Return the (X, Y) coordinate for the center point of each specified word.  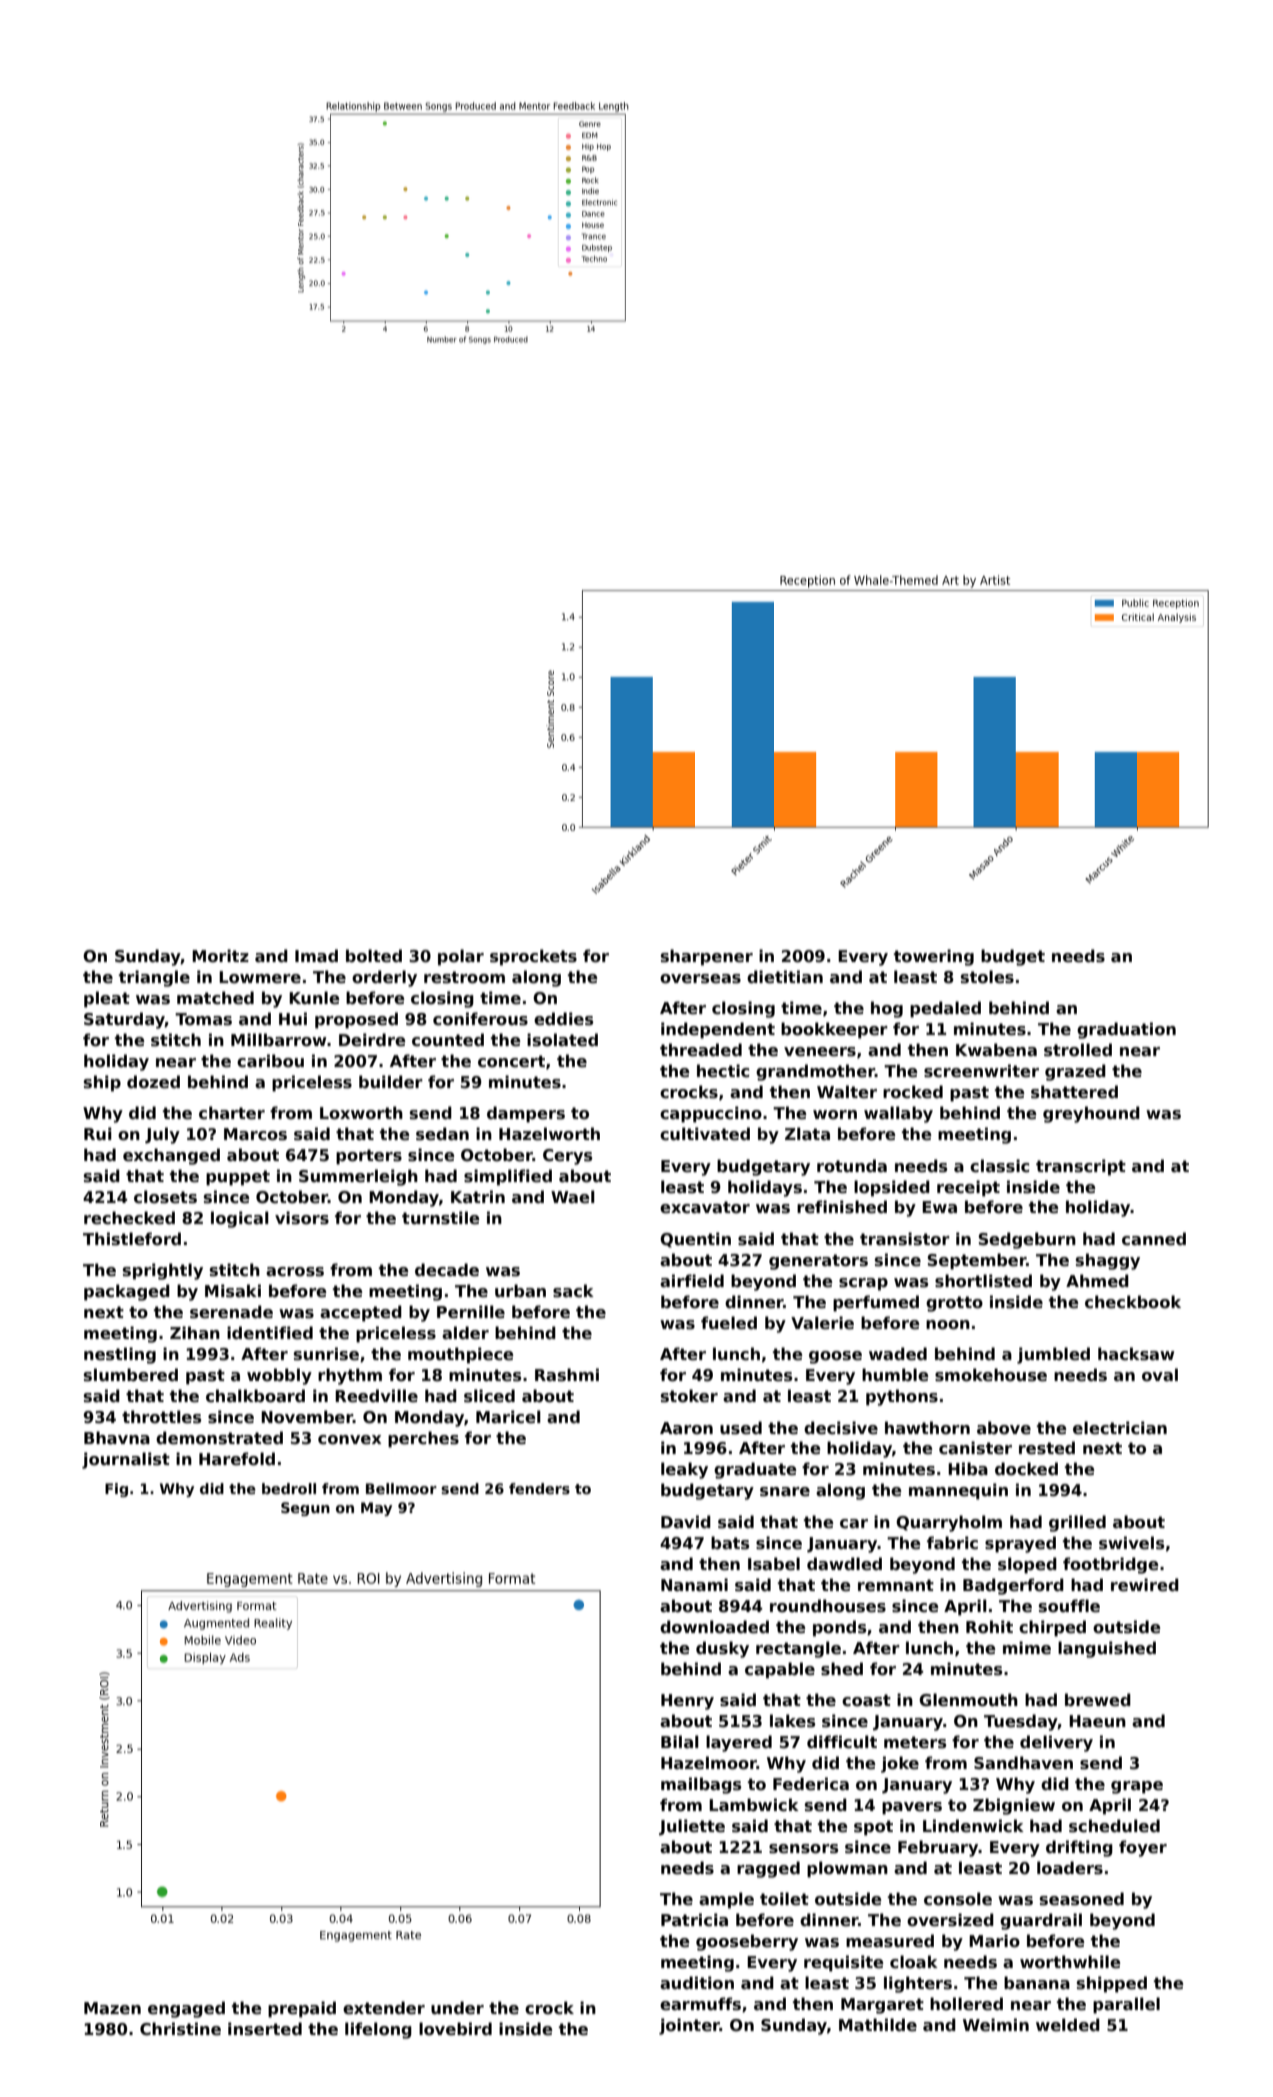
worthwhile (1070, 1962)
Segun (305, 1509)
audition (697, 1982)
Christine (180, 2029)
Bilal (680, 1741)
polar (461, 957)
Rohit (989, 1627)
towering (934, 957)
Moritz (220, 955)
